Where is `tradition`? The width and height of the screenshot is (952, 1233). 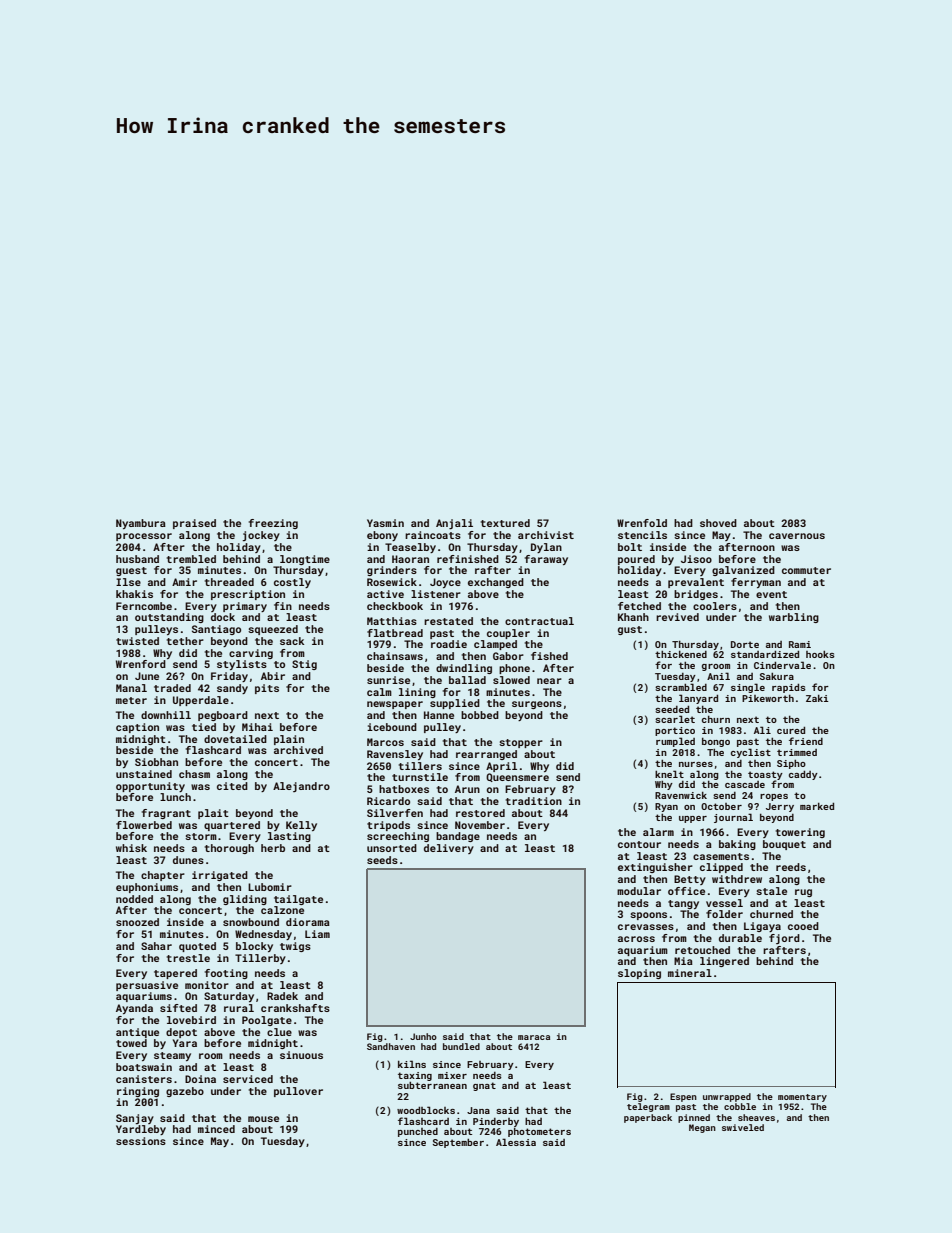
tradition is located at coordinates (534, 801).
